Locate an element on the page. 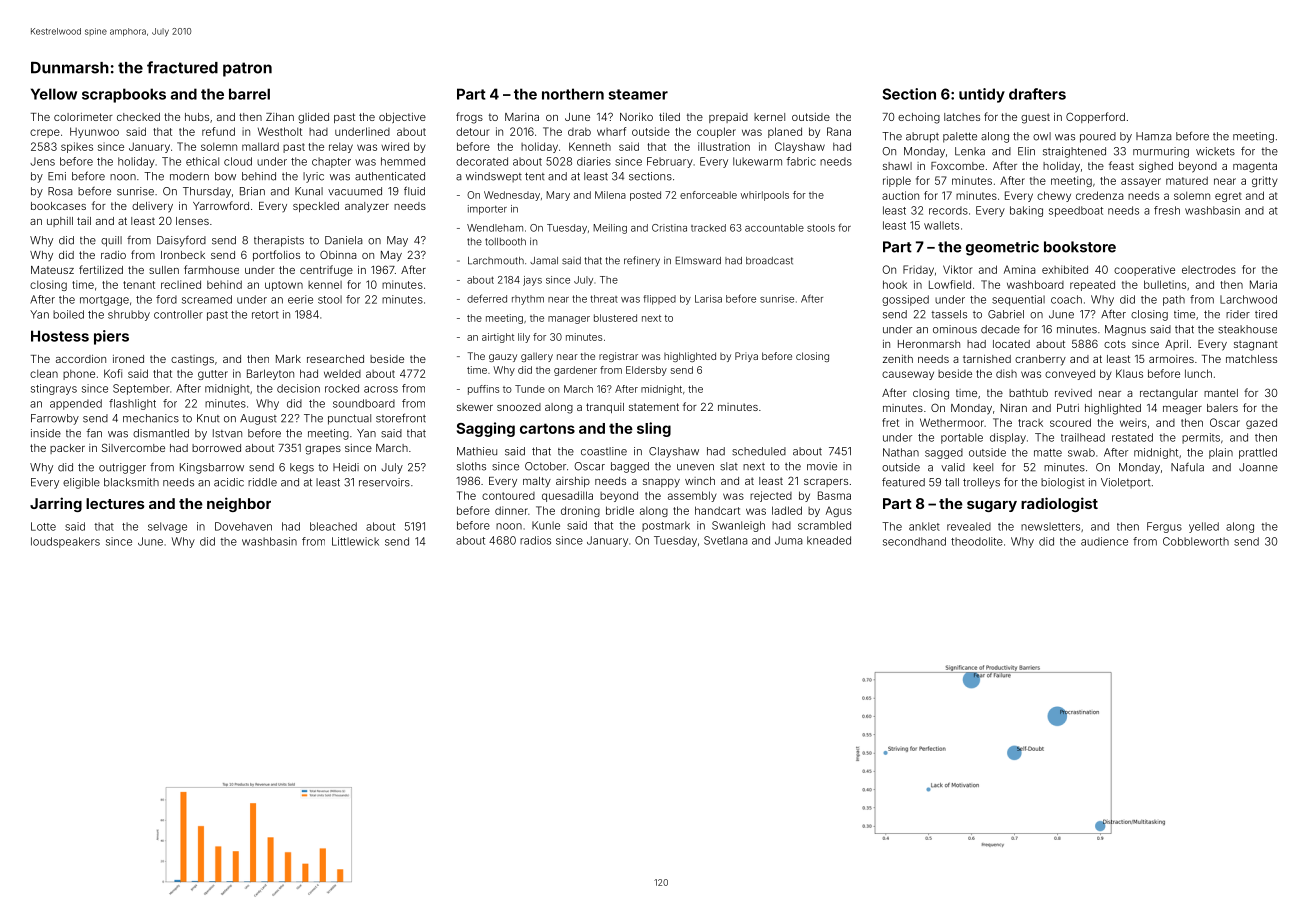  scrapbooks is located at coordinates (124, 95).
